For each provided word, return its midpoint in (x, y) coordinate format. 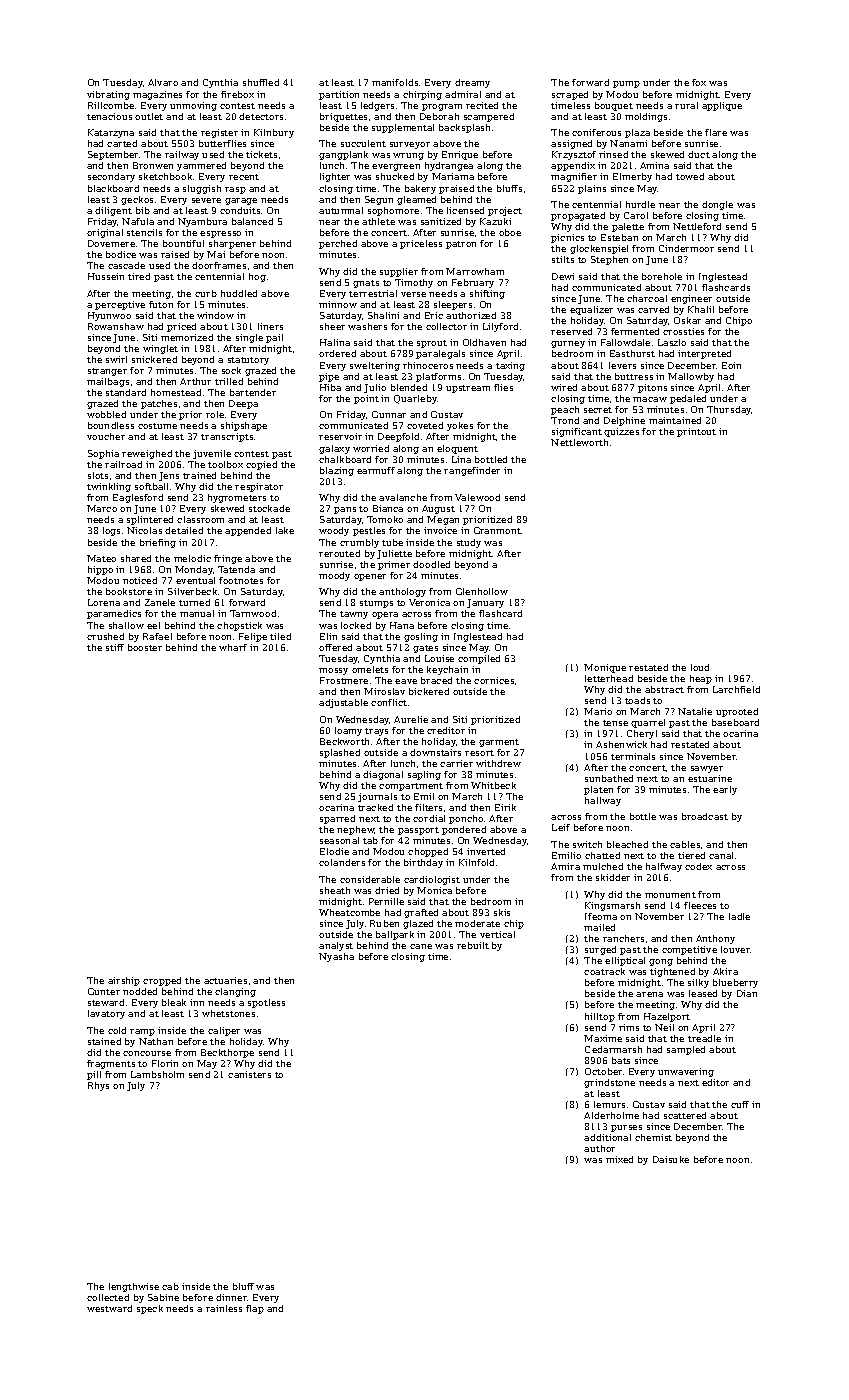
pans (345, 510)
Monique (605, 668)
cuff (740, 1104)
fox (699, 82)
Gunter (104, 991)
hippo (100, 570)
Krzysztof (574, 155)
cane (421, 946)
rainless (224, 1308)
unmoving (193, 106)
